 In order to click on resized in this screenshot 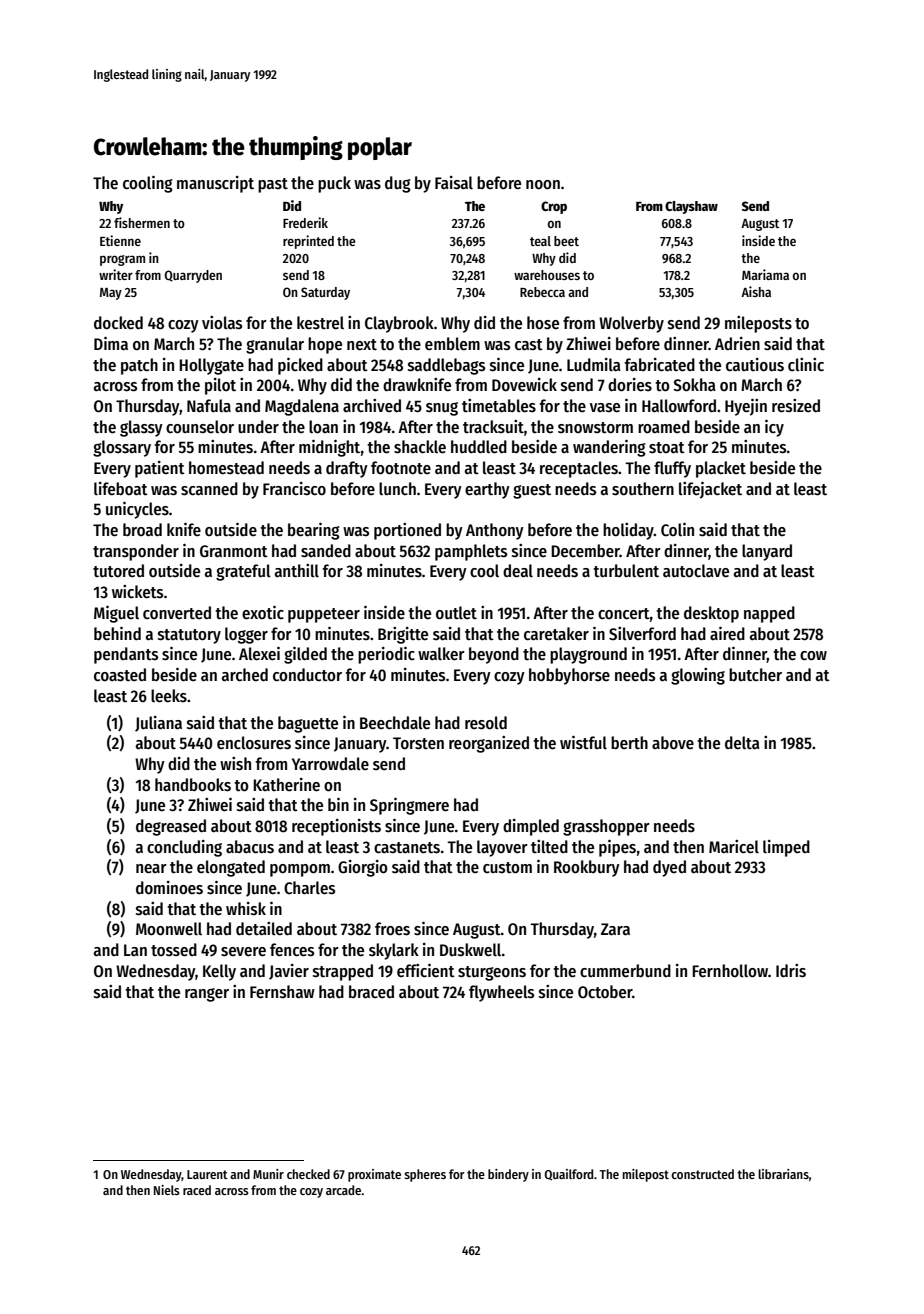, I will do `click(796, 406)`.
